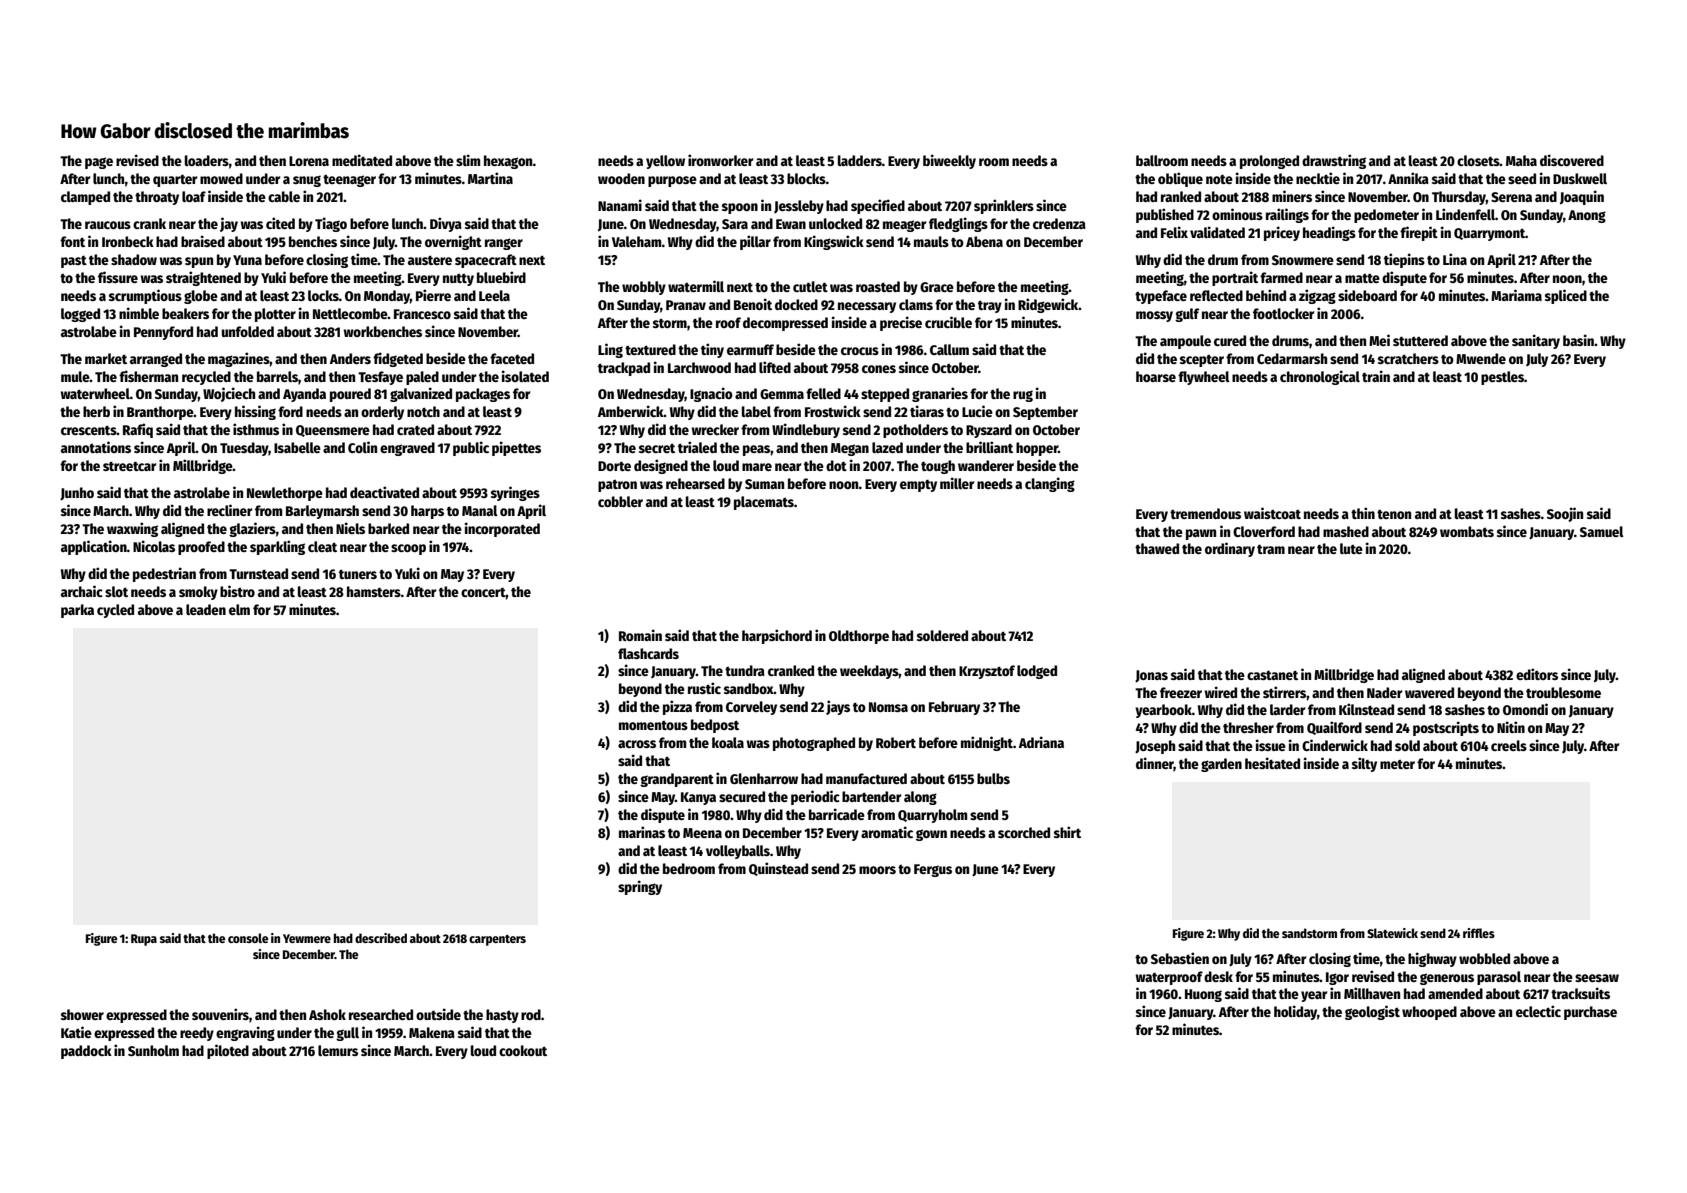 Image resolution: width=1687 pixels, height=1193 pixels. What do you see at coordinates (642, 832) in the document?
I see `marinas` at bounding box center [642, 832].
